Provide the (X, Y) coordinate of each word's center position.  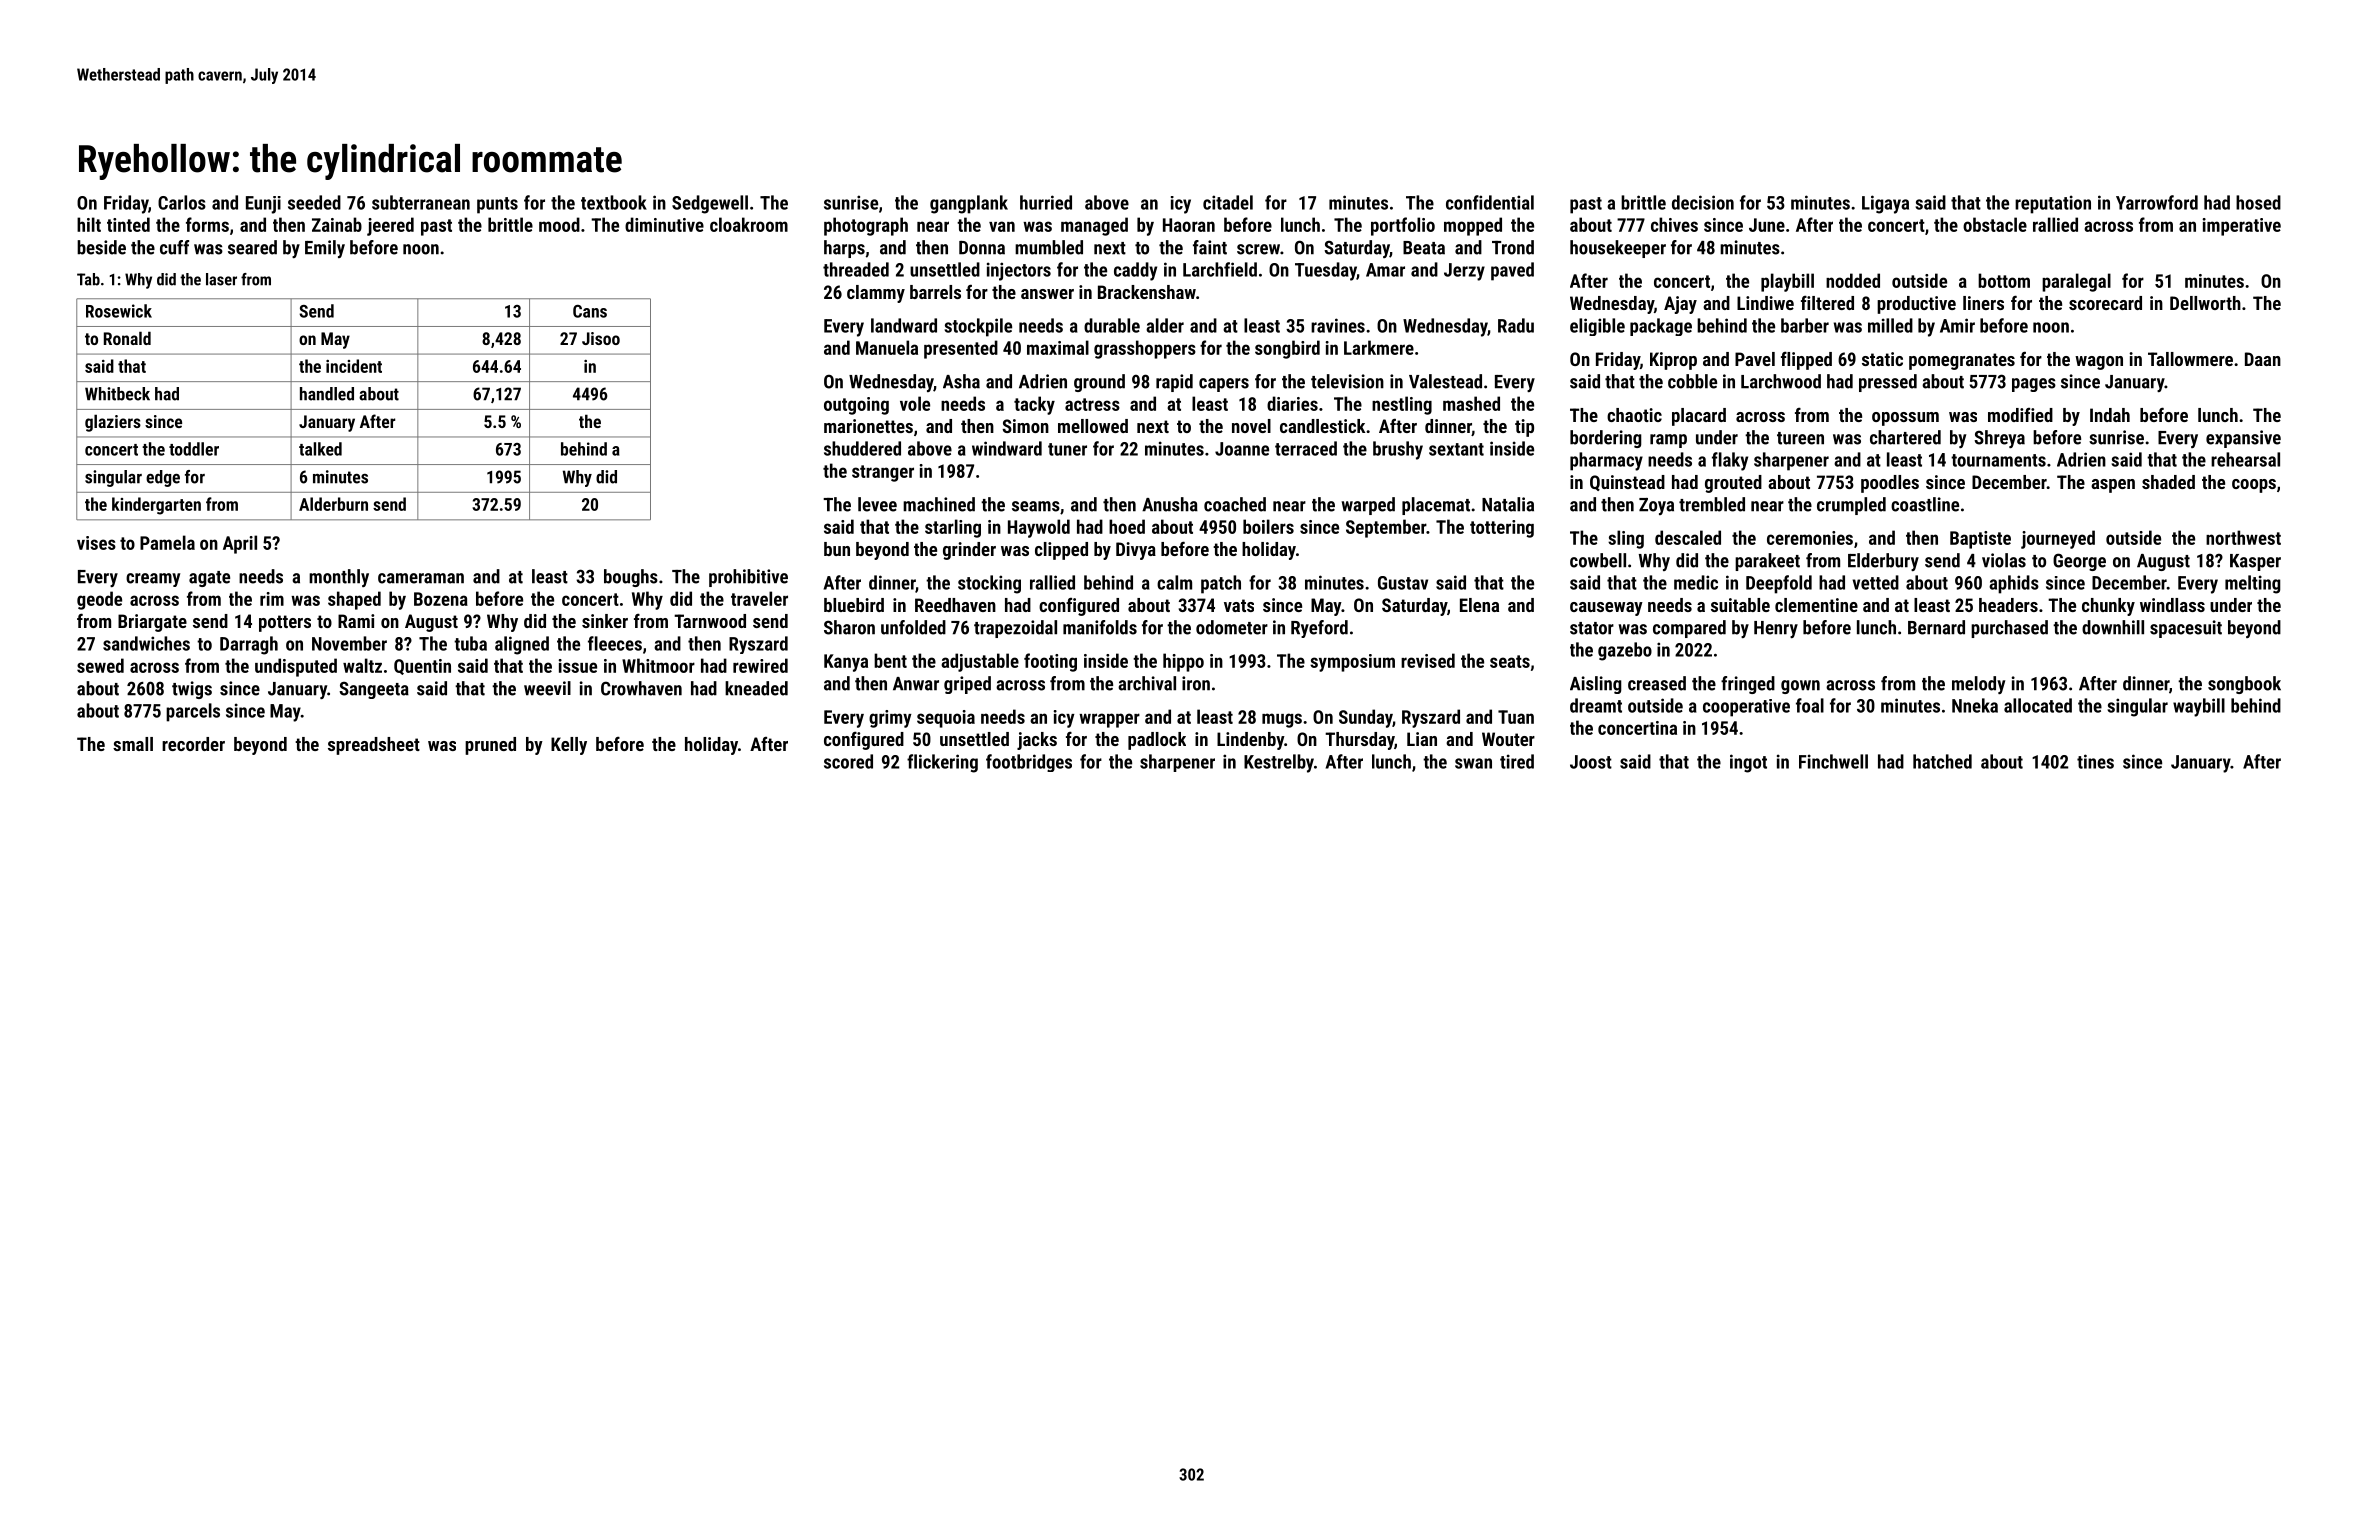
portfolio (1403, 226)
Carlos (182, 202)
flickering (942, 763)
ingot (1748, 763)
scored (848, 761)
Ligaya (1885, 204)
